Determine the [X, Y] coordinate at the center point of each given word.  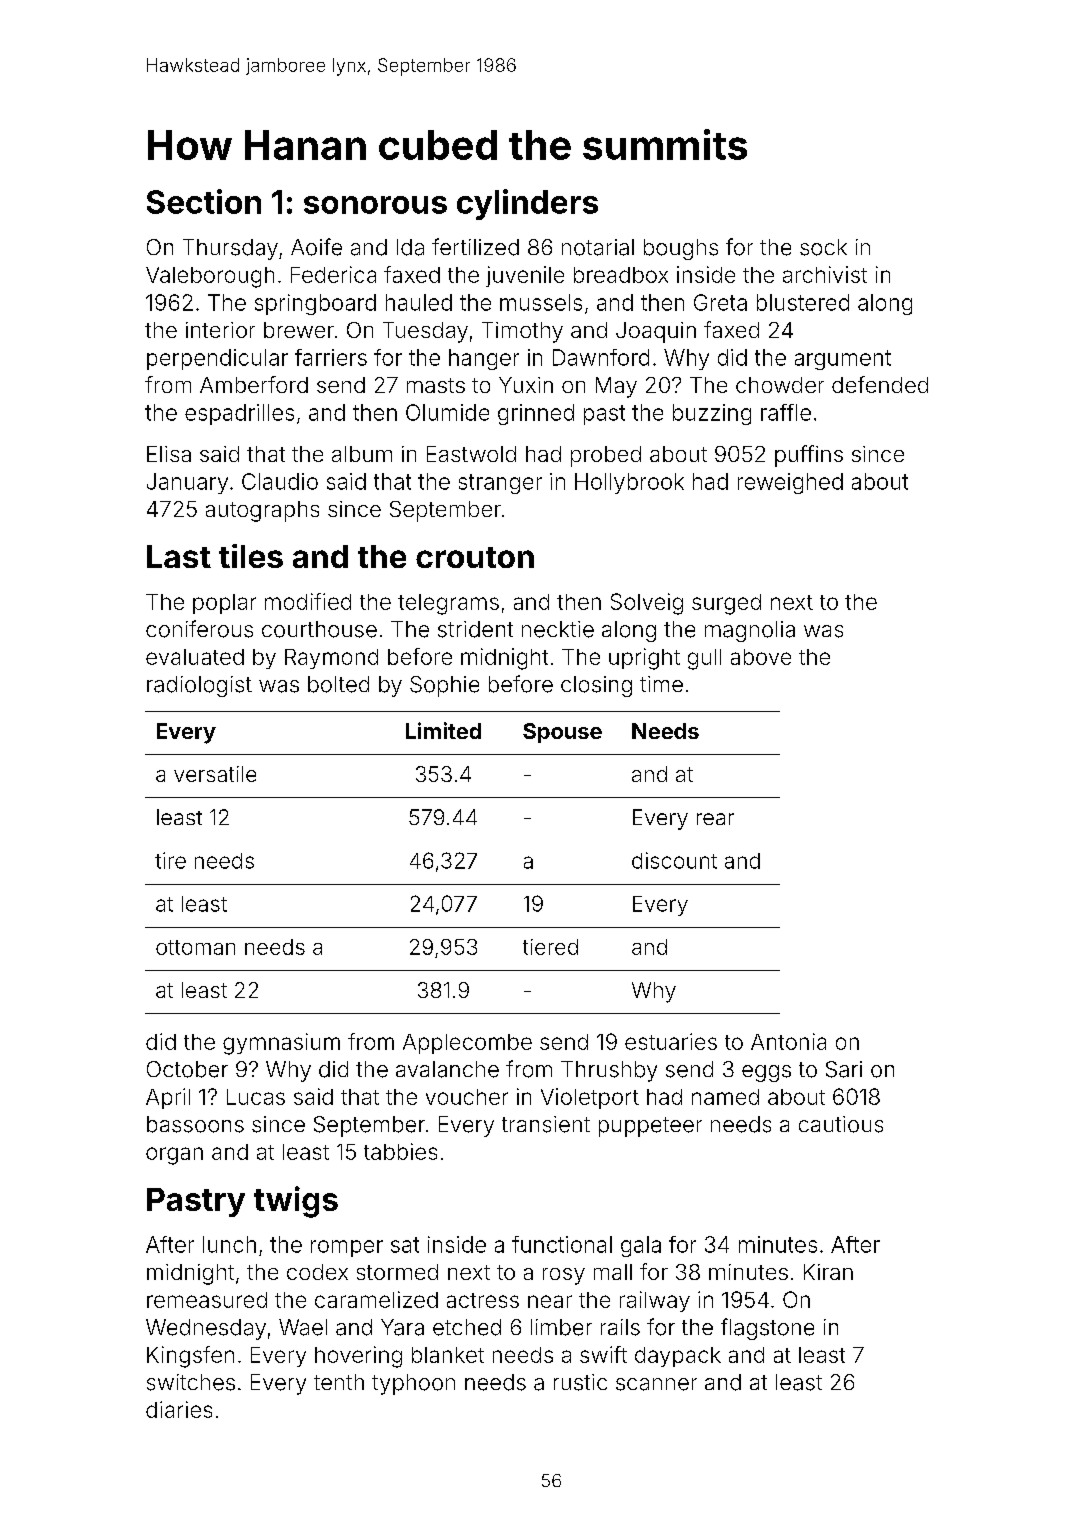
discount [674, 860]
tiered [550, 947]
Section [204, 201]
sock [823, 247]
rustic [580, 1382]
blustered [803, 302]
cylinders [527, 204]
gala [641, 1246]
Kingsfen [190, 1357]
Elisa [169, 454]
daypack [678, 1357]
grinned [536, 414]
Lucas [256, 1097]
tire [170, 860]
